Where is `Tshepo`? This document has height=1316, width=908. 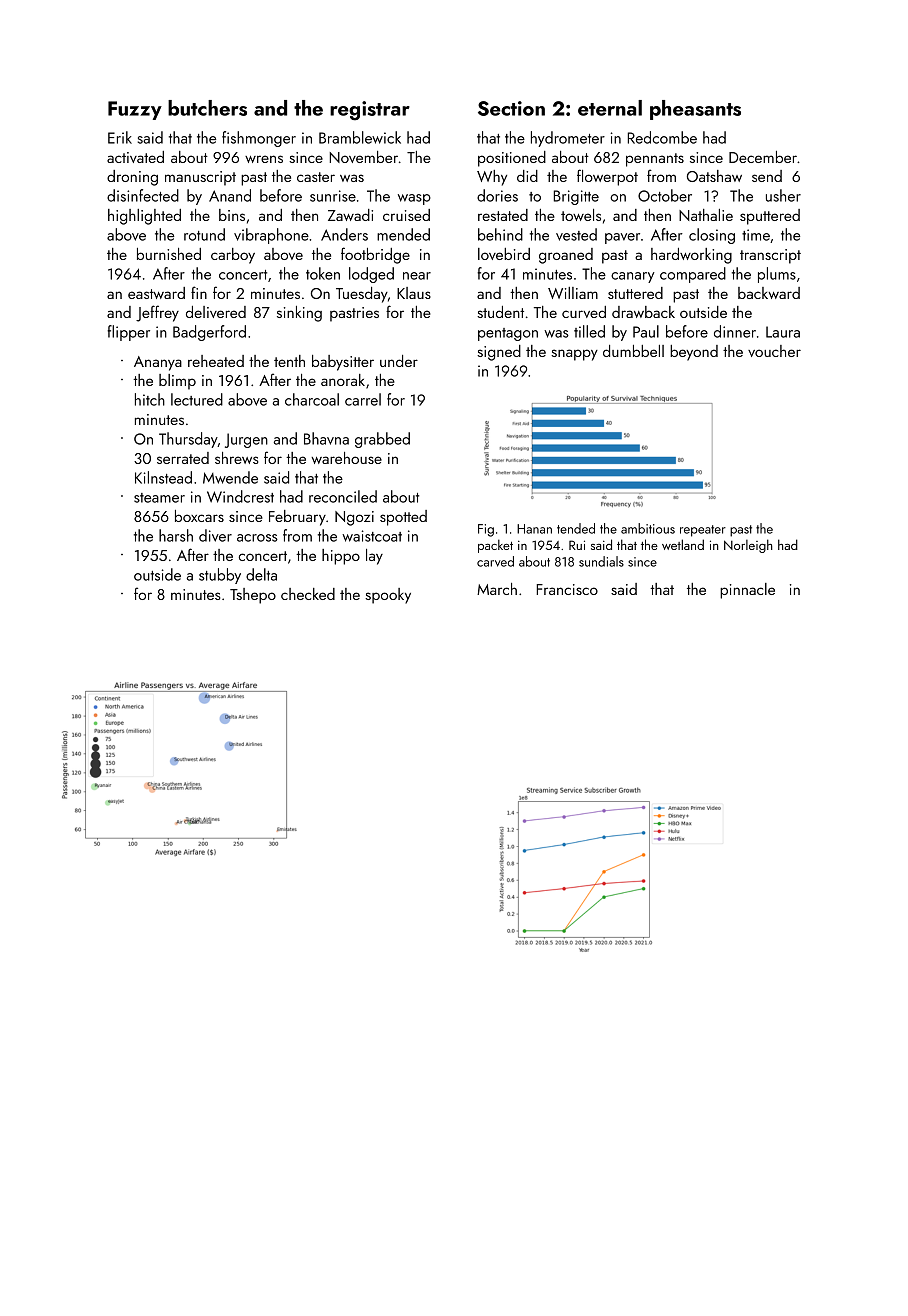
Tshepo is located at coordinates (253, 596).
